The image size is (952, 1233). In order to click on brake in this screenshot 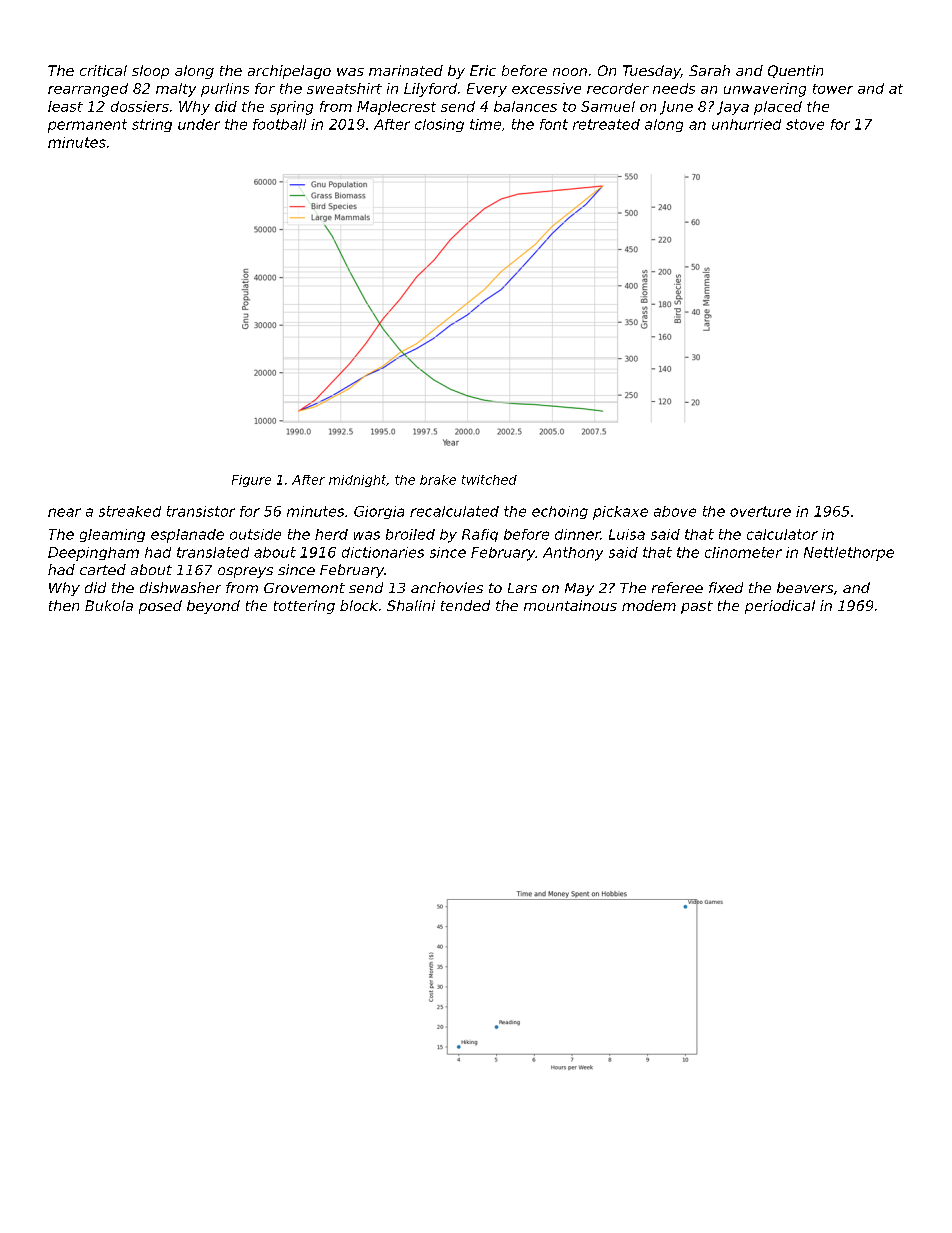, I will do `click(438, 480)`.
